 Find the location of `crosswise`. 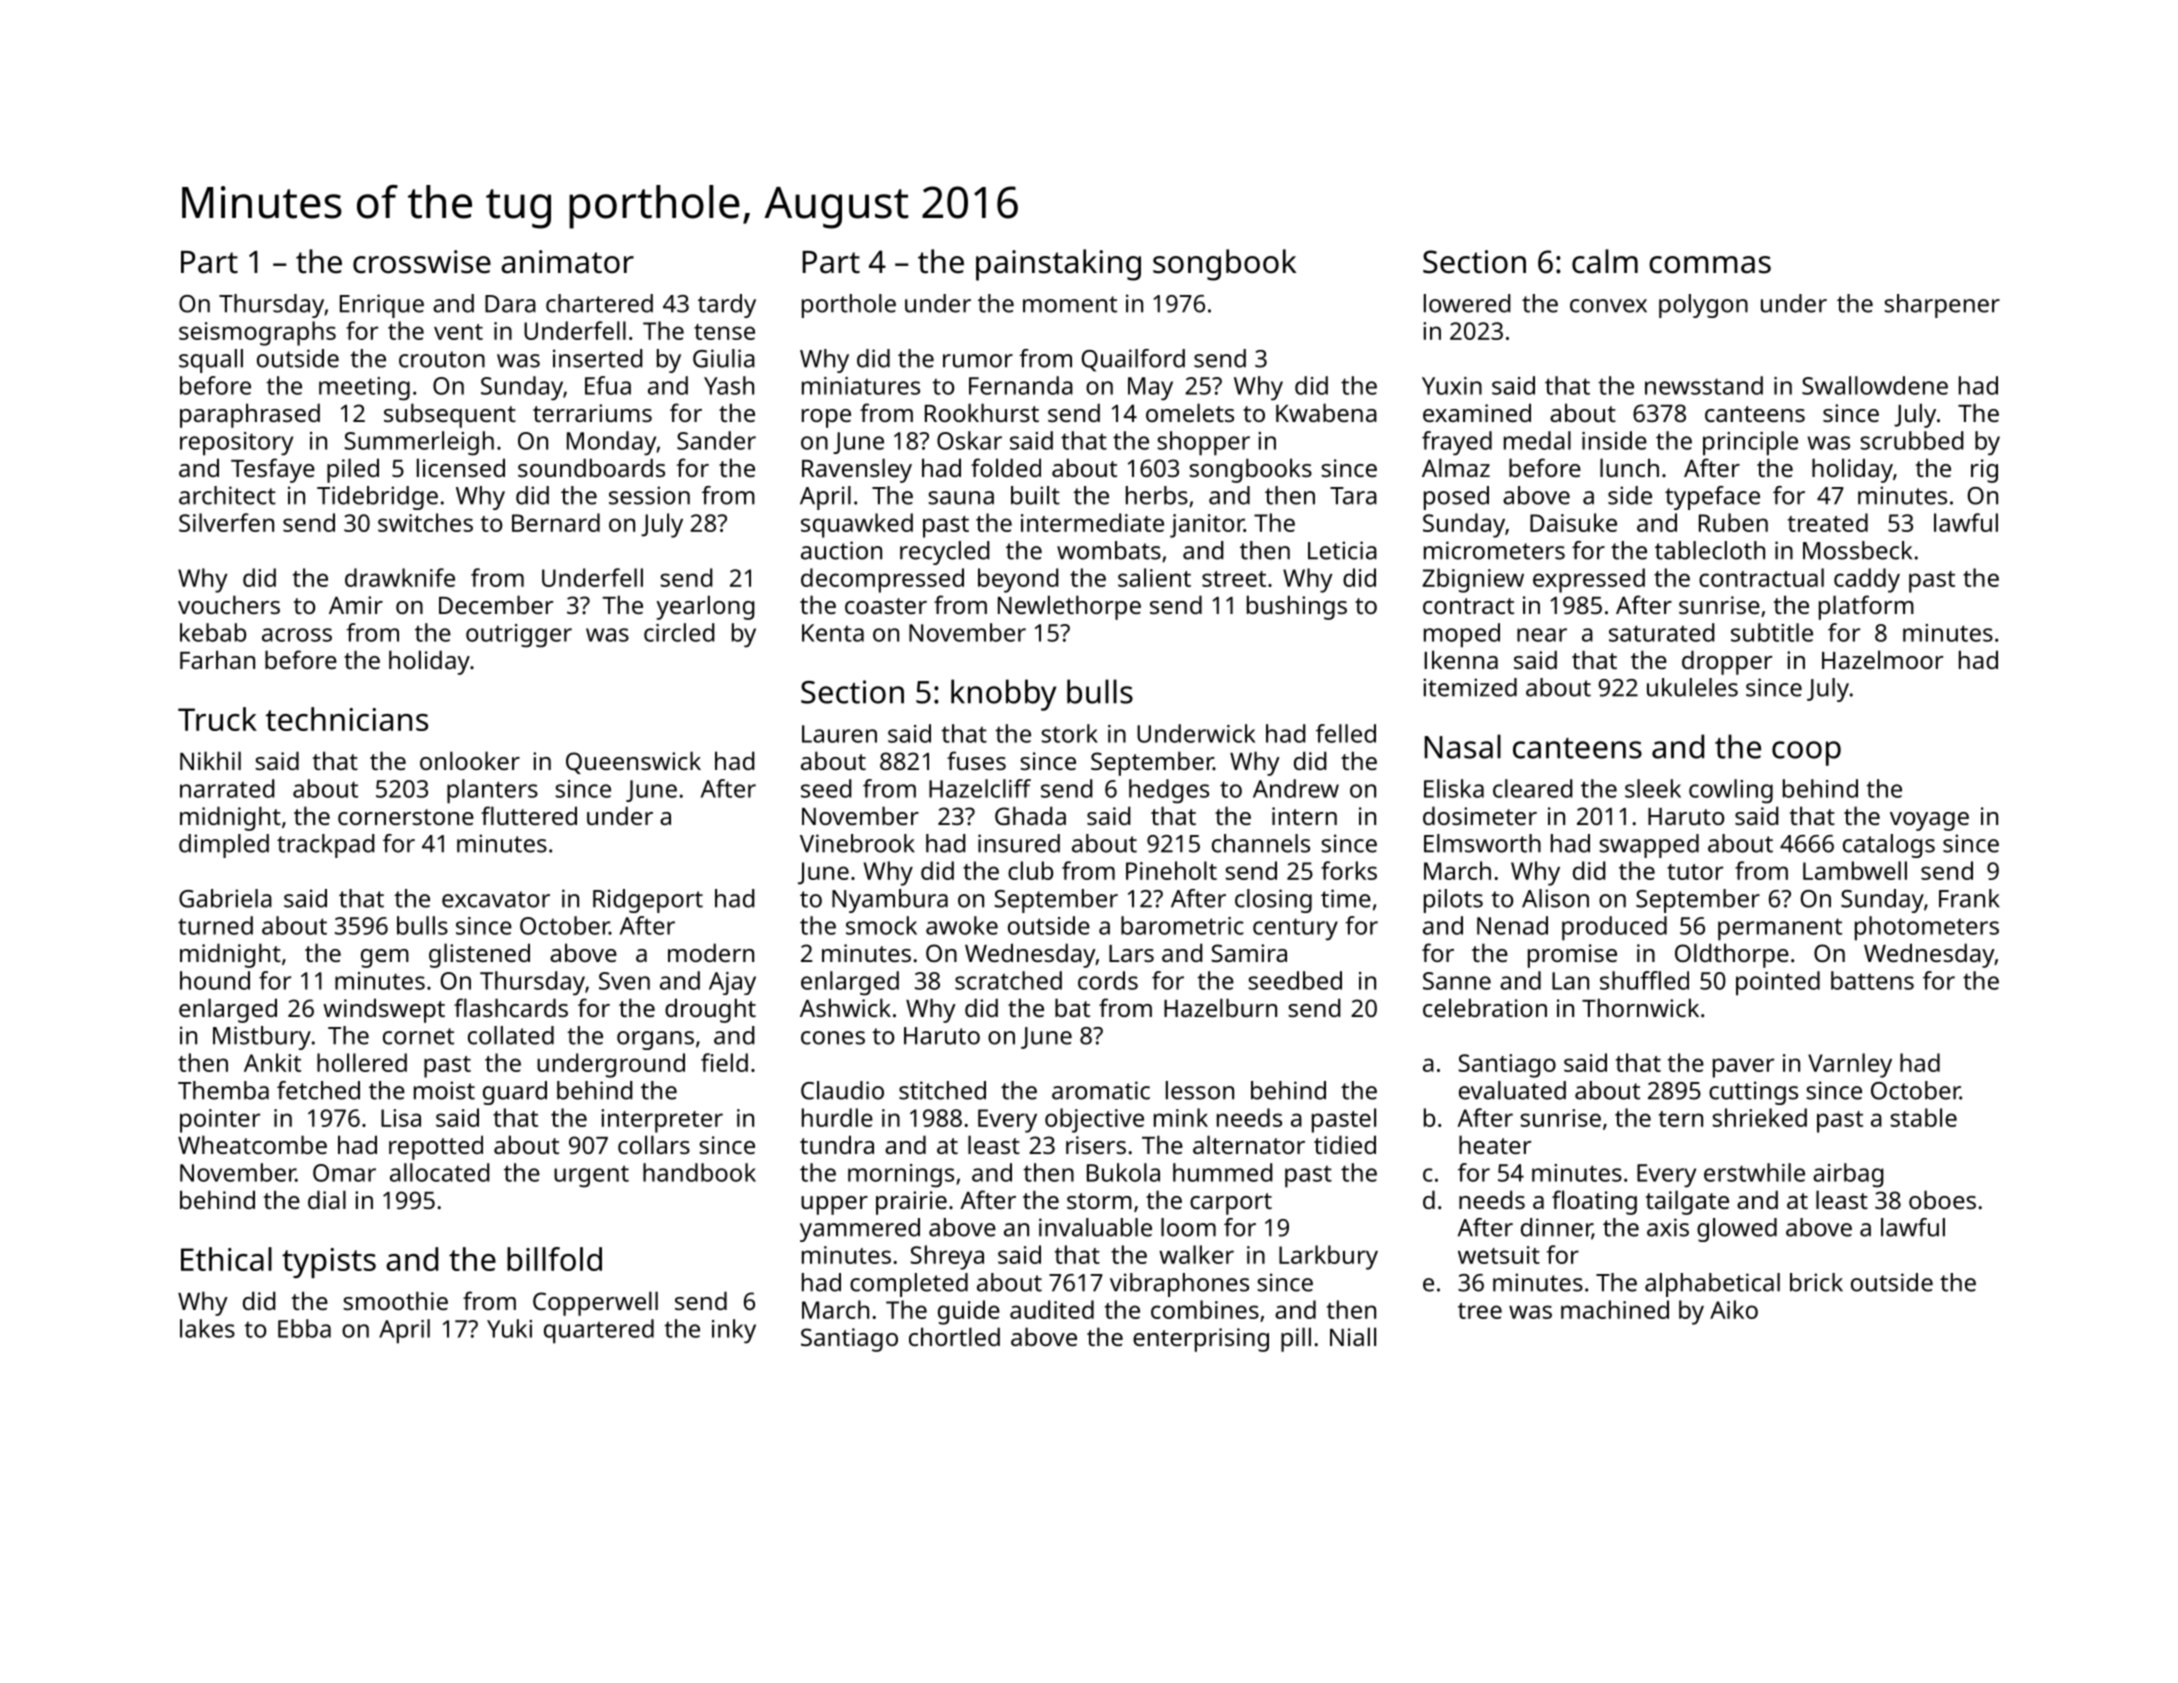

crosswise is located at coordinates (422, 262).
